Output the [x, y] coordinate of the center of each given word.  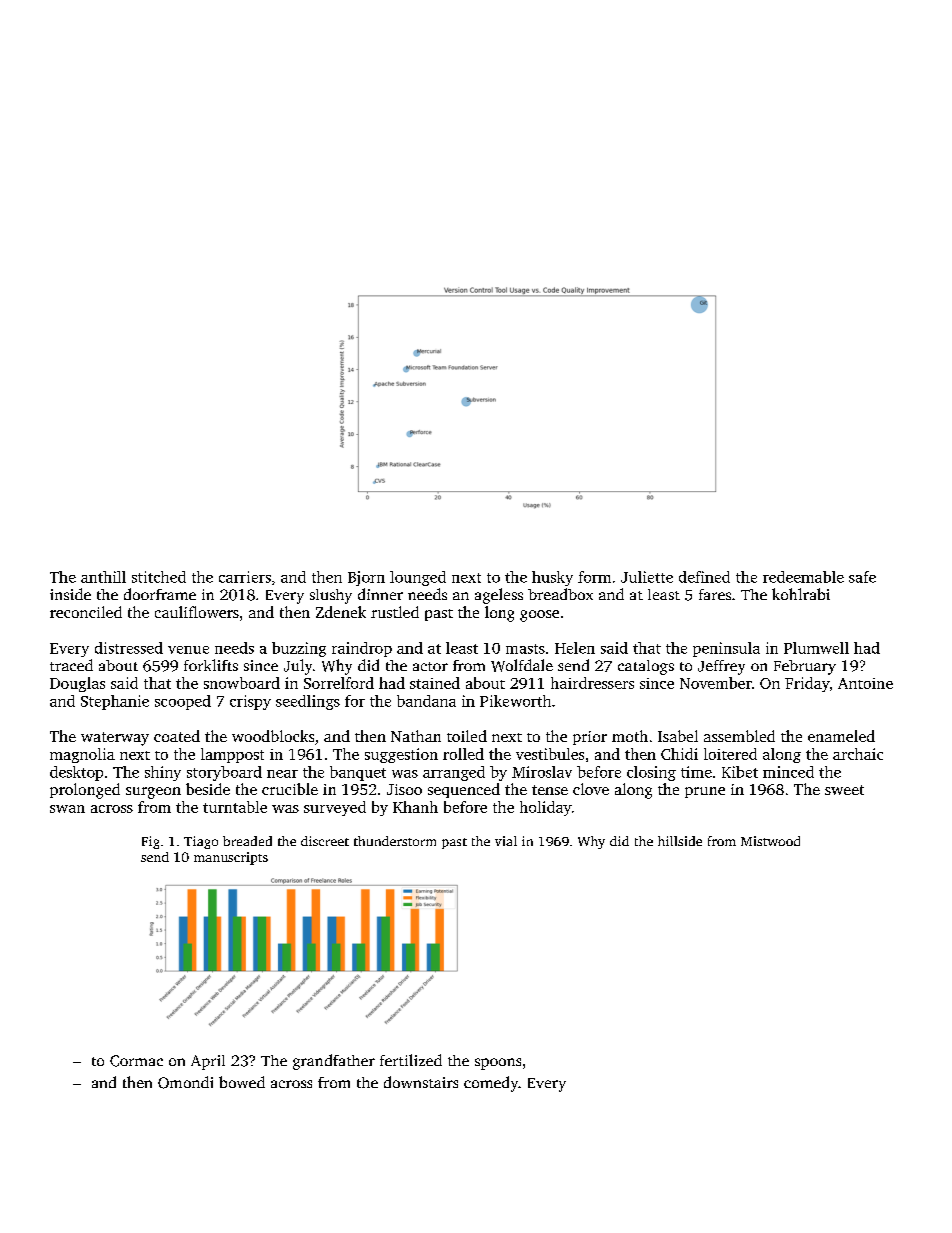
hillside [680, 841]
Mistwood [770, 841]
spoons [498, 1064]
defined [704, 577]
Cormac [136, 1061]
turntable [235, 807]
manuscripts [231, 858]
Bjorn [366, 578]
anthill [103, 577]
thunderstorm [395, 841]
